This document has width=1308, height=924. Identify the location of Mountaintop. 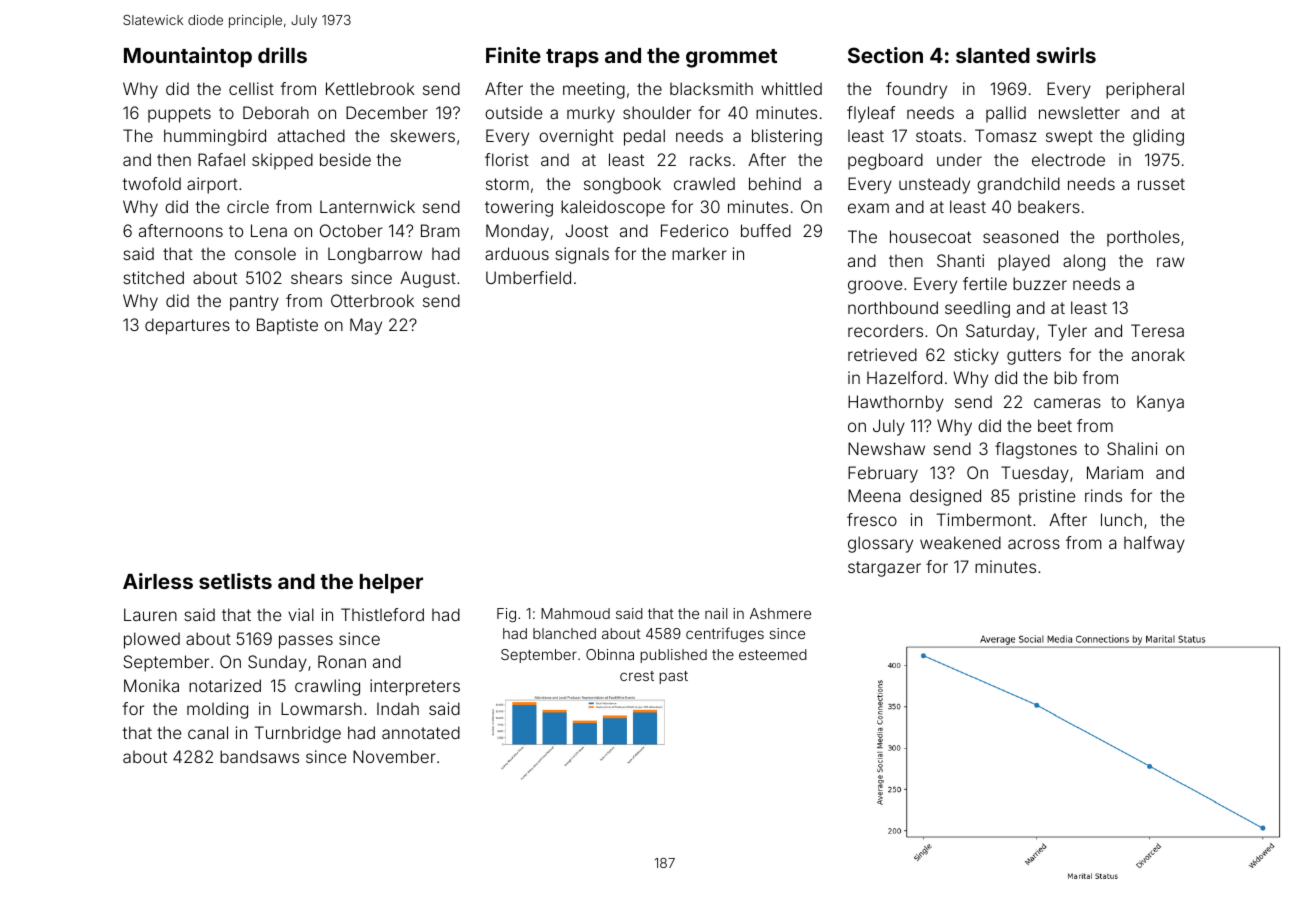
(188, 57).
